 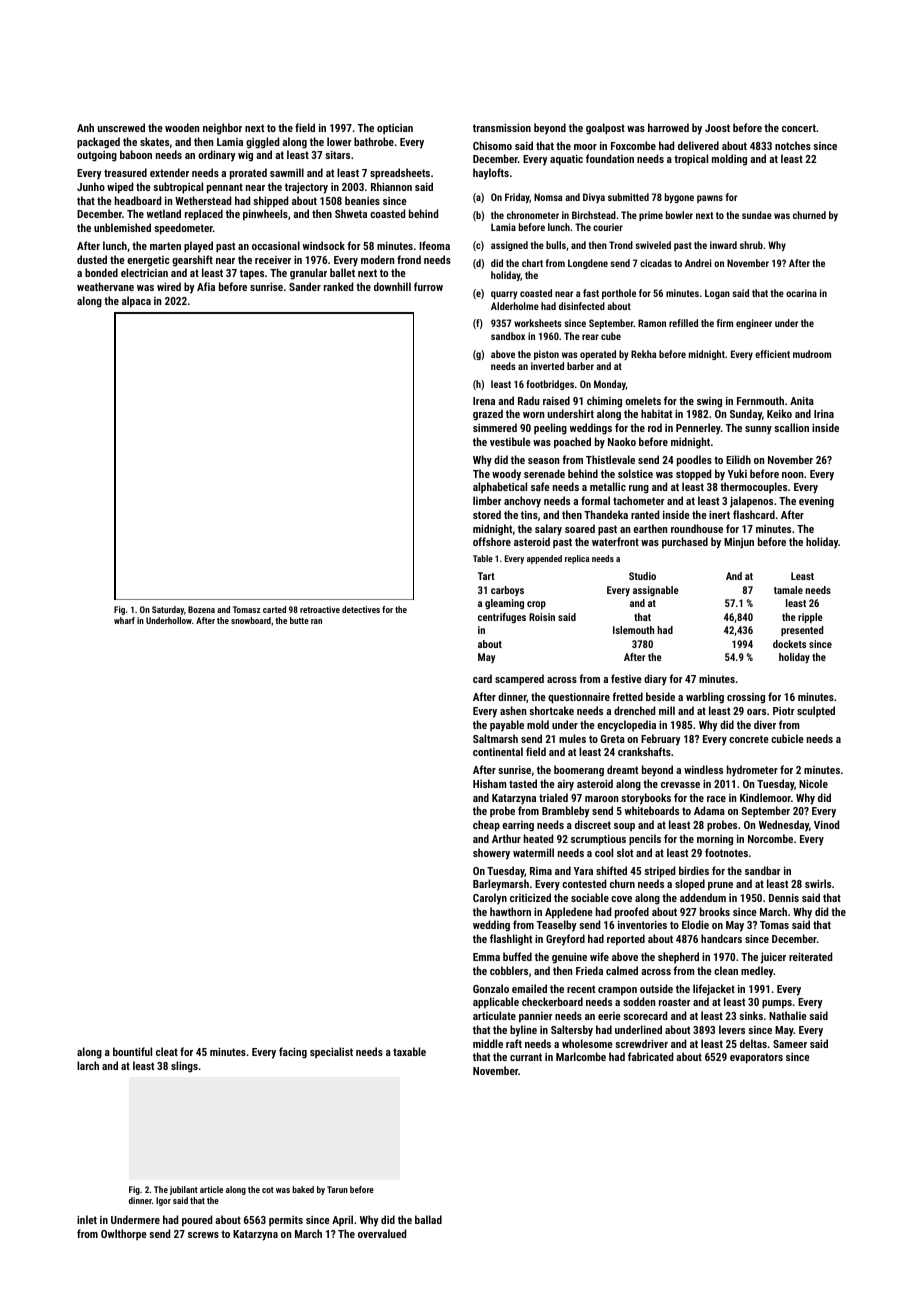 I want to click on pinwheels, so click(x=265, y=215).
